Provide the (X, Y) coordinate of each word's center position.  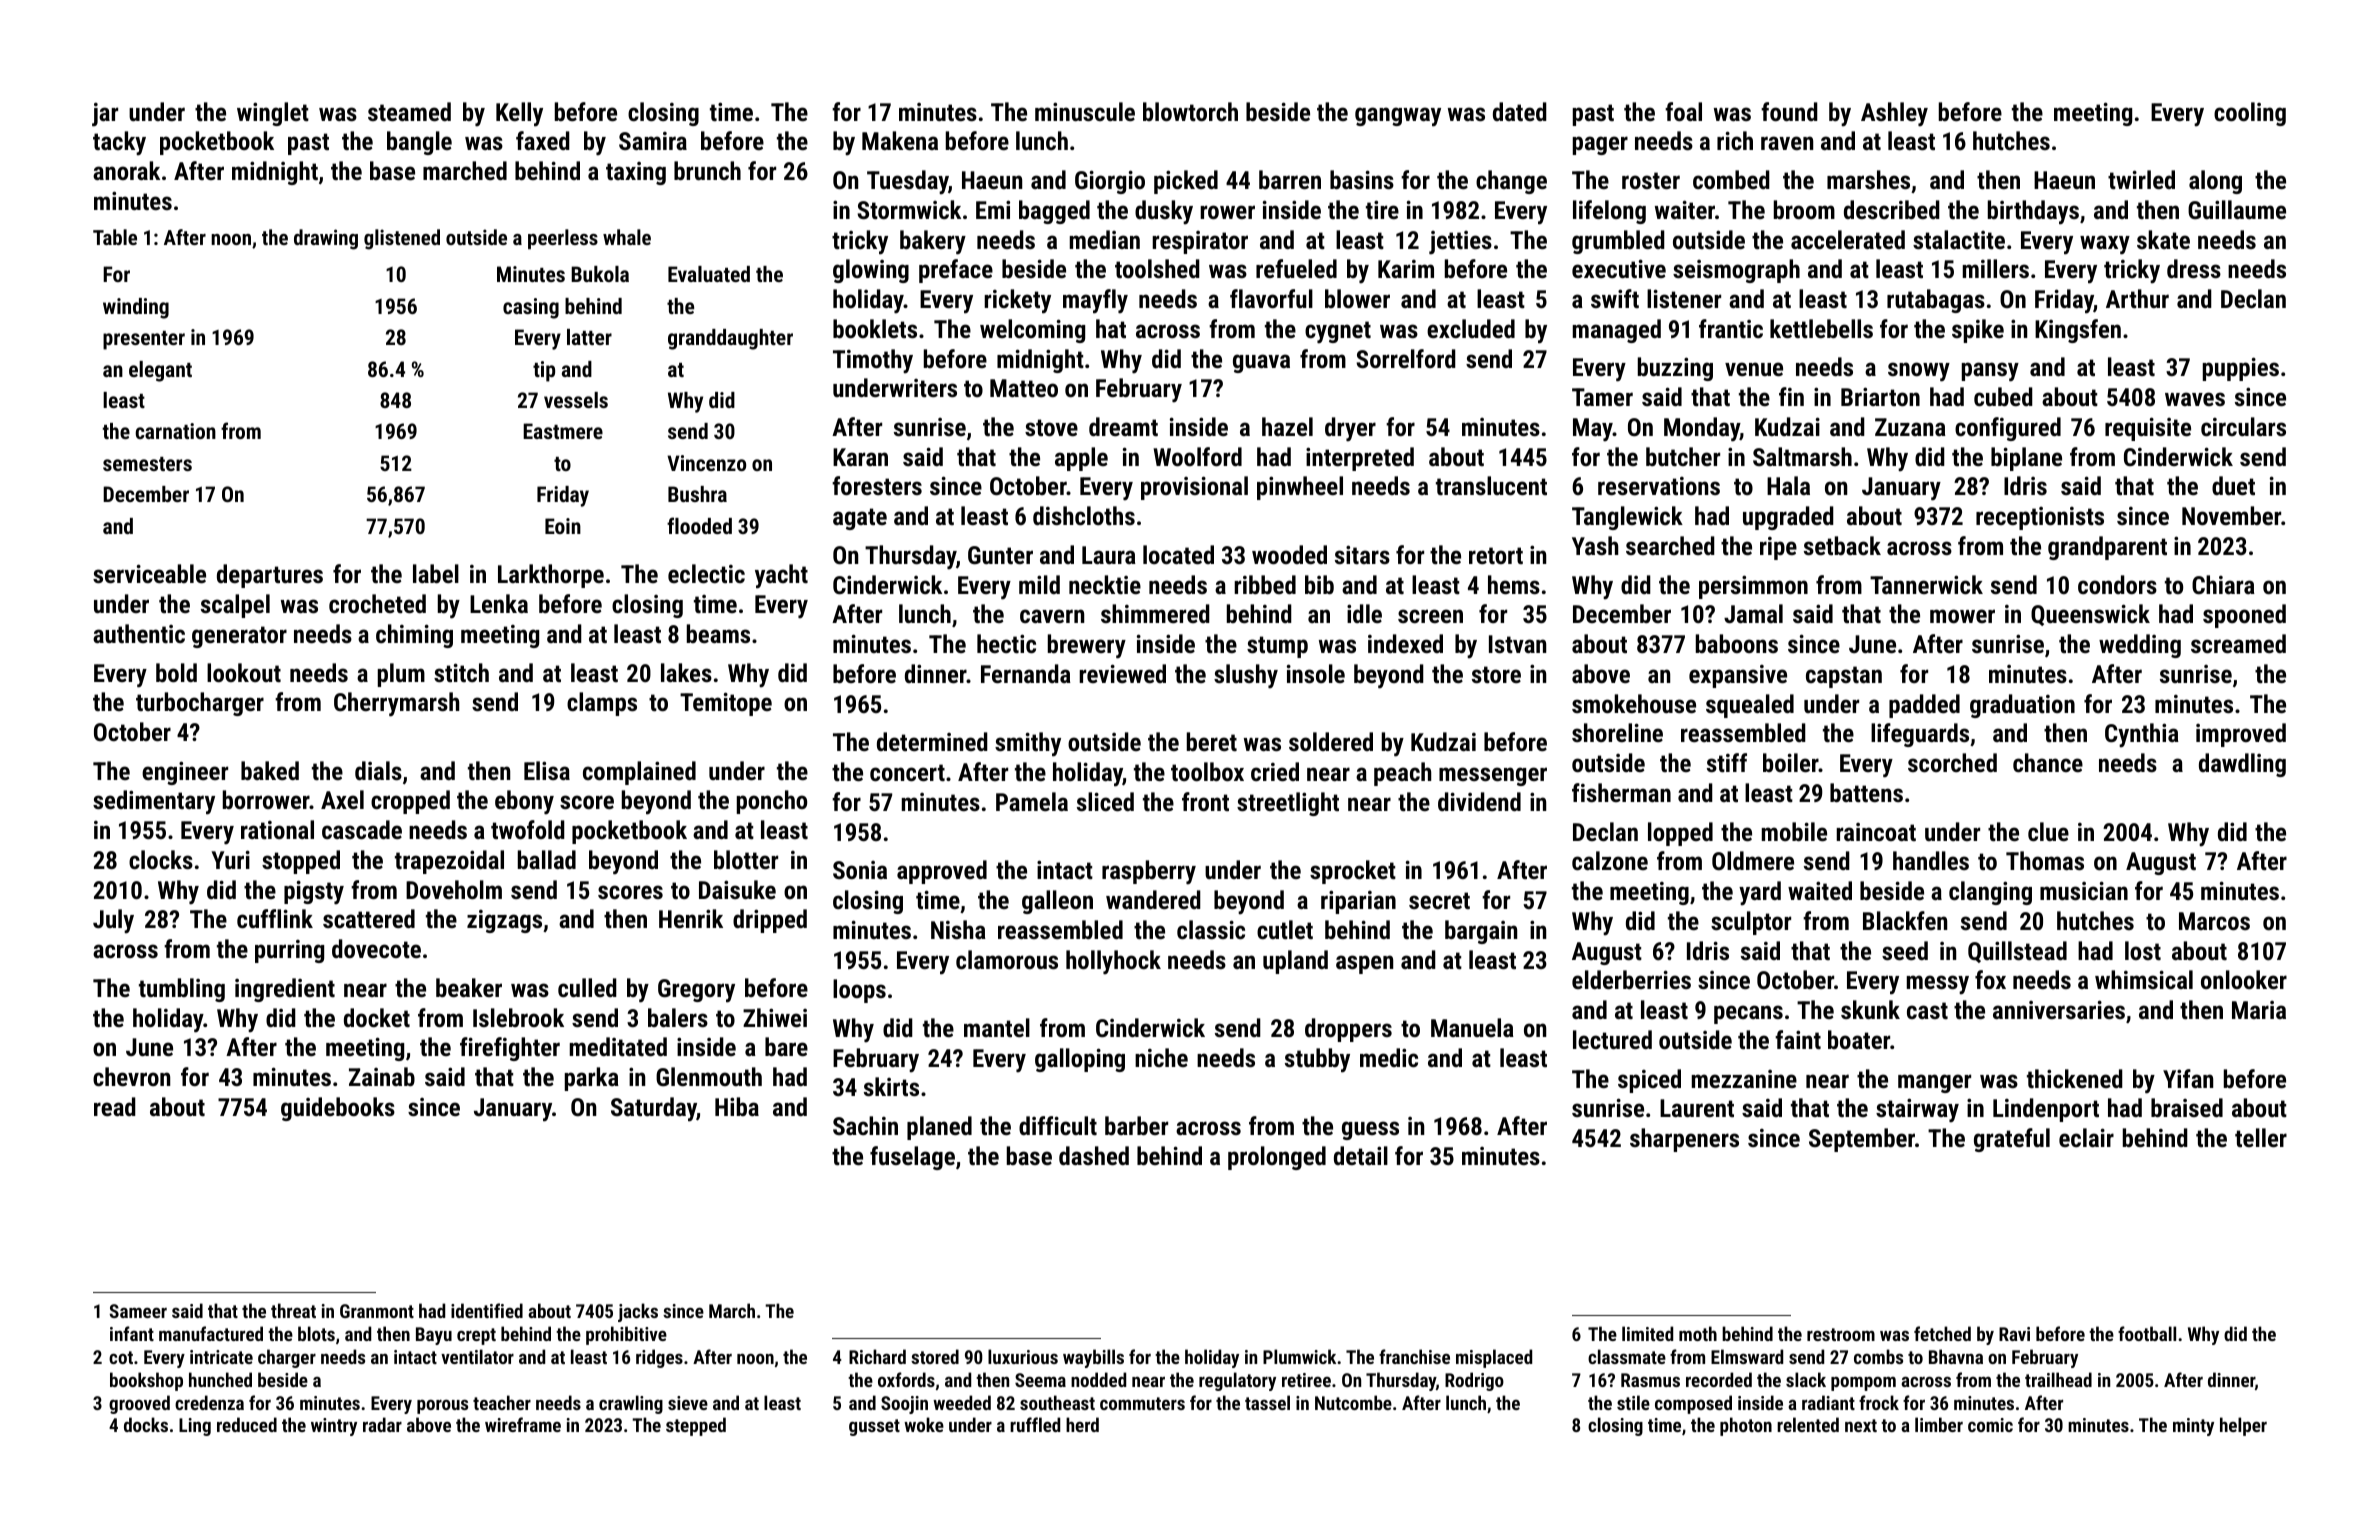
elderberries (1631, 979)
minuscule (1085, 111)
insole (1316, 673)
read (115, 1106)
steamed (409, 111)
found (1789, 111)
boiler (1791, 762)
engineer (185, 773)
